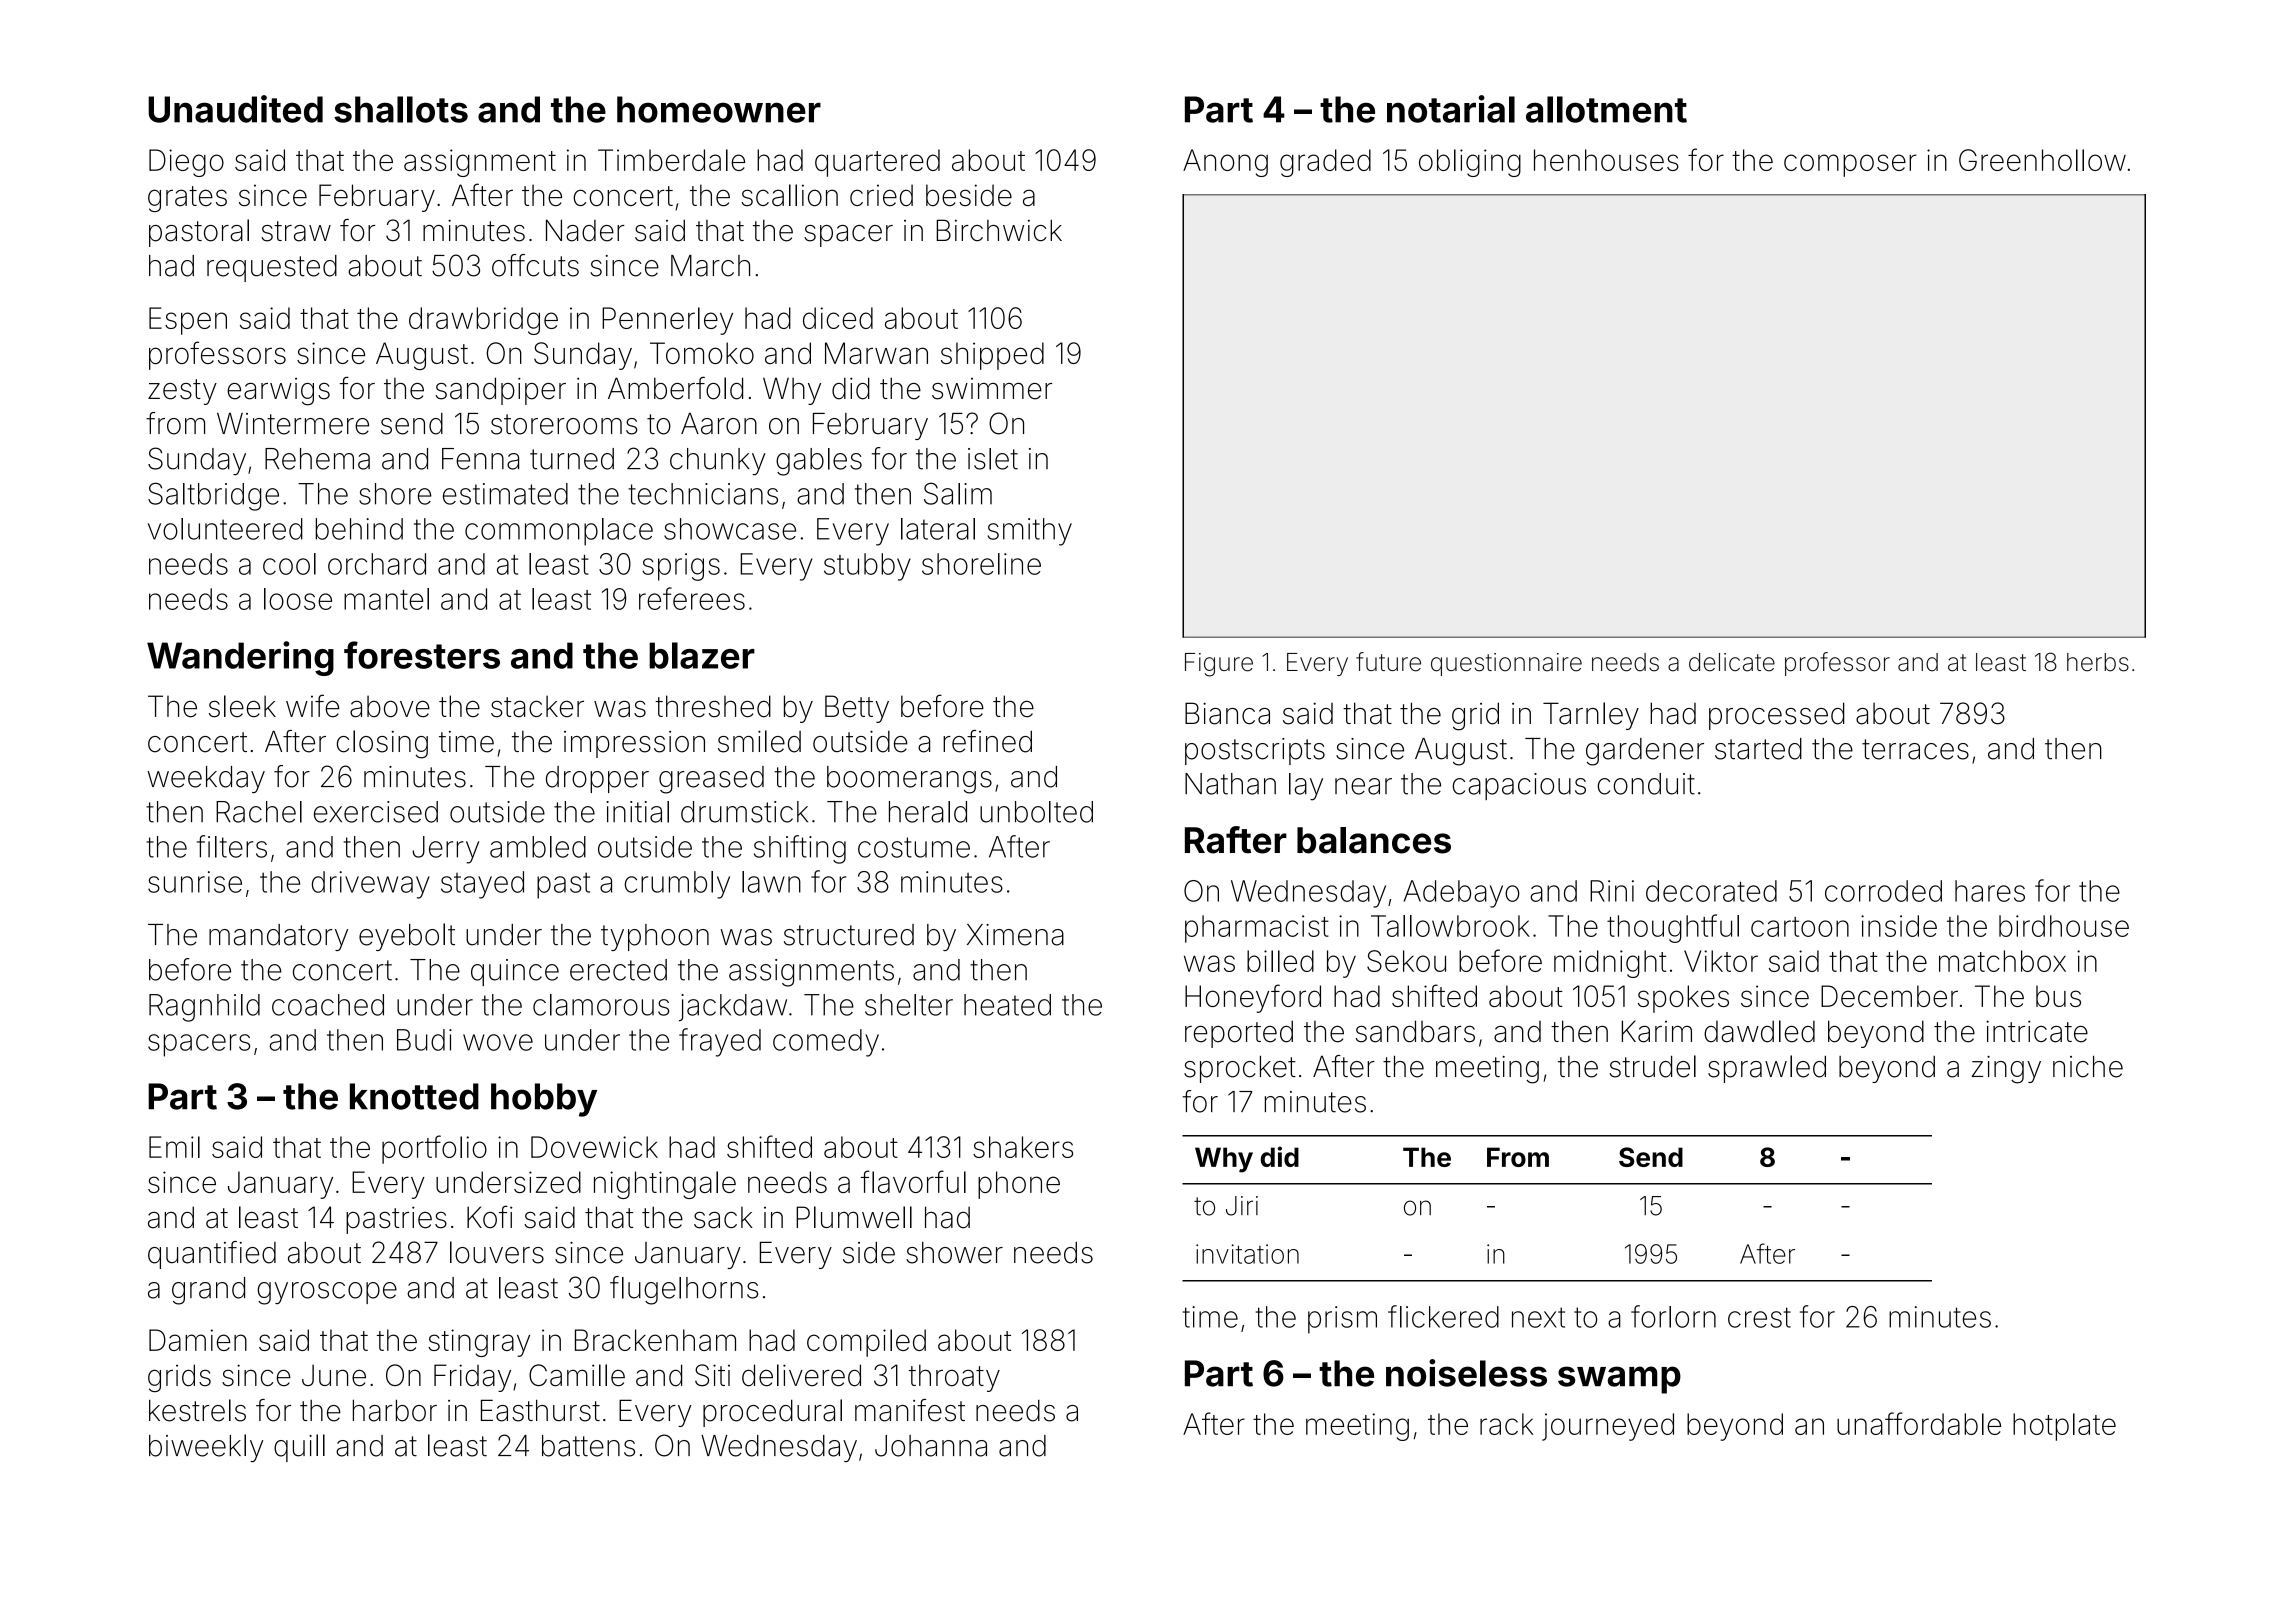  Describe the element at coordinates (242, 706) in the screenshot. I see `sleek` at that location.
